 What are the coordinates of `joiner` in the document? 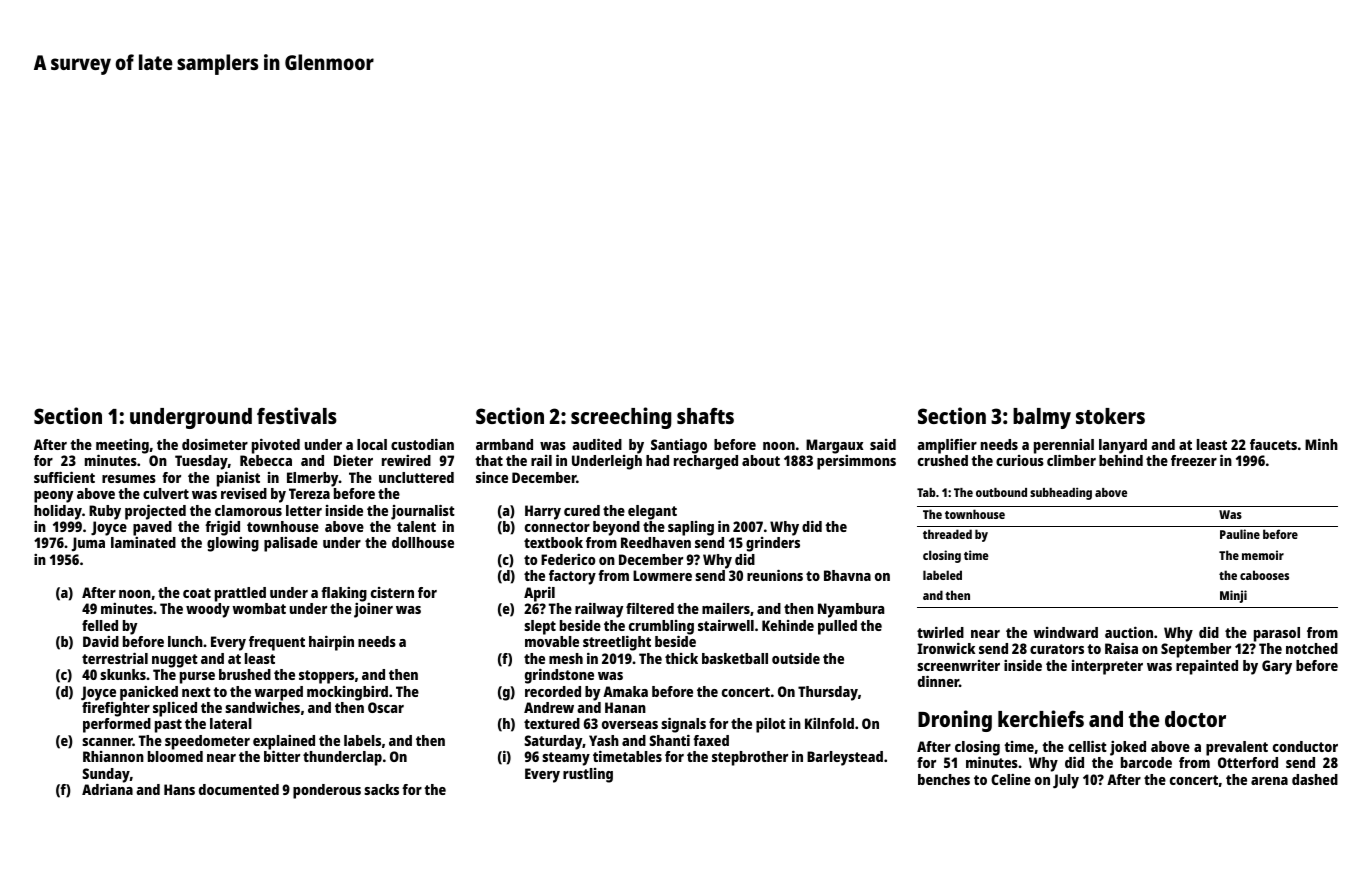 It's located at (373, 610).
